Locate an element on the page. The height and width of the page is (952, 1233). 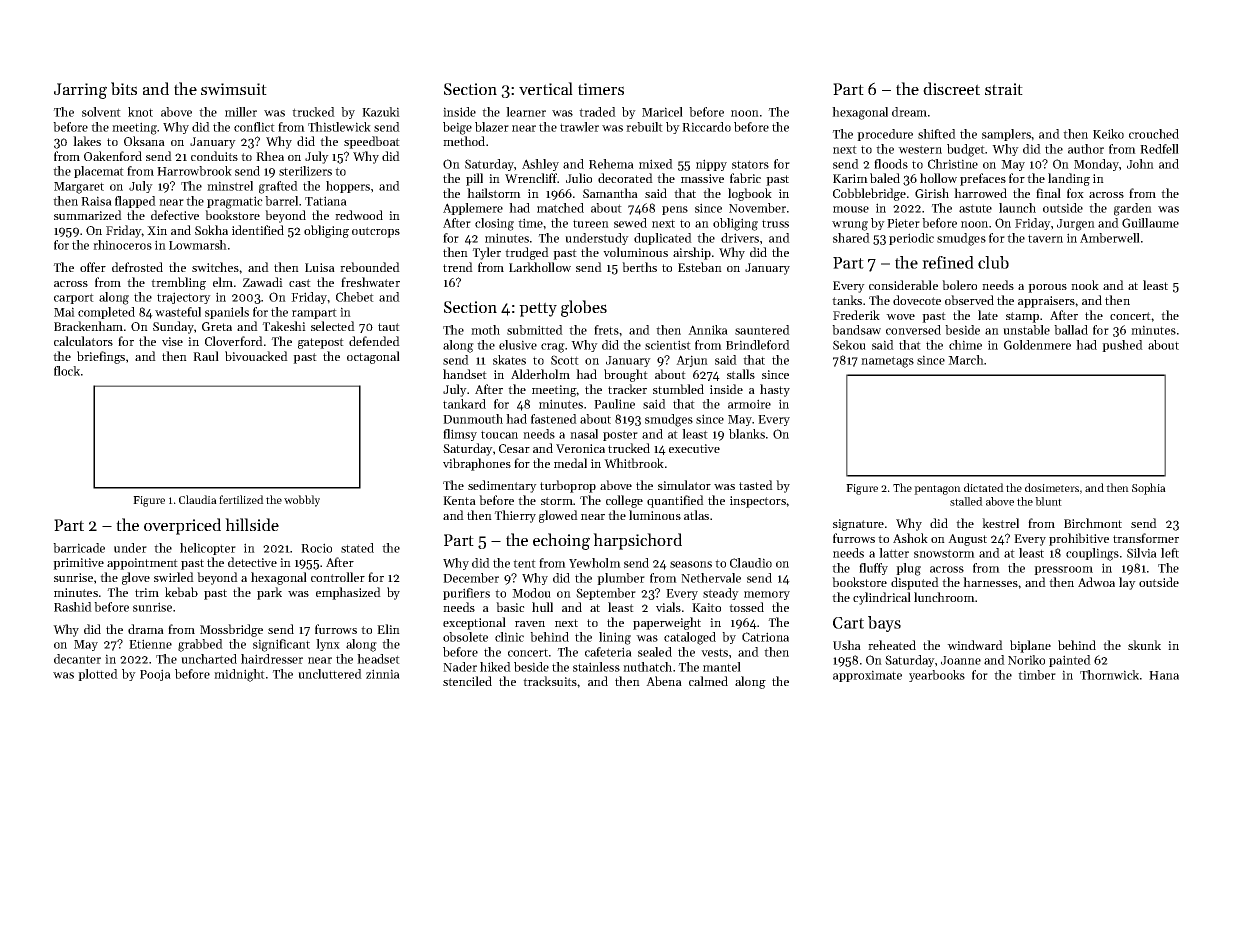
Nader is located at coordinates (460, 667).
